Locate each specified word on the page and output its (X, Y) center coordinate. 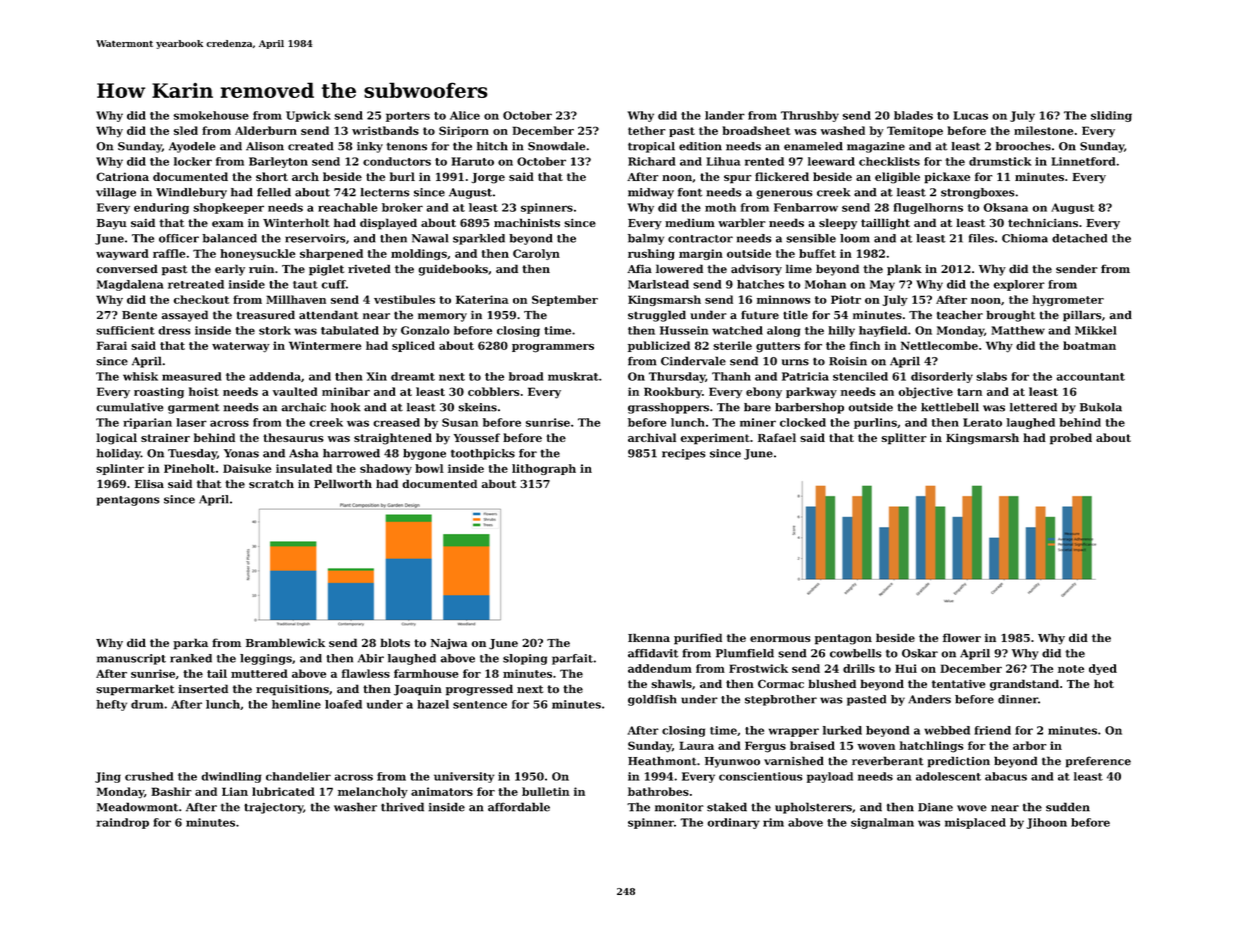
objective (926, 393)
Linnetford (1083, 161)
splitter (904, 439)
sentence (480, 705)
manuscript (131, 659)
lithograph (544, 469)
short (272, 176)
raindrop (122, 823)
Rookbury (673, 393)
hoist (204, 391)
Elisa (149, 483)
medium (690, 222)
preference (1098, 762)
